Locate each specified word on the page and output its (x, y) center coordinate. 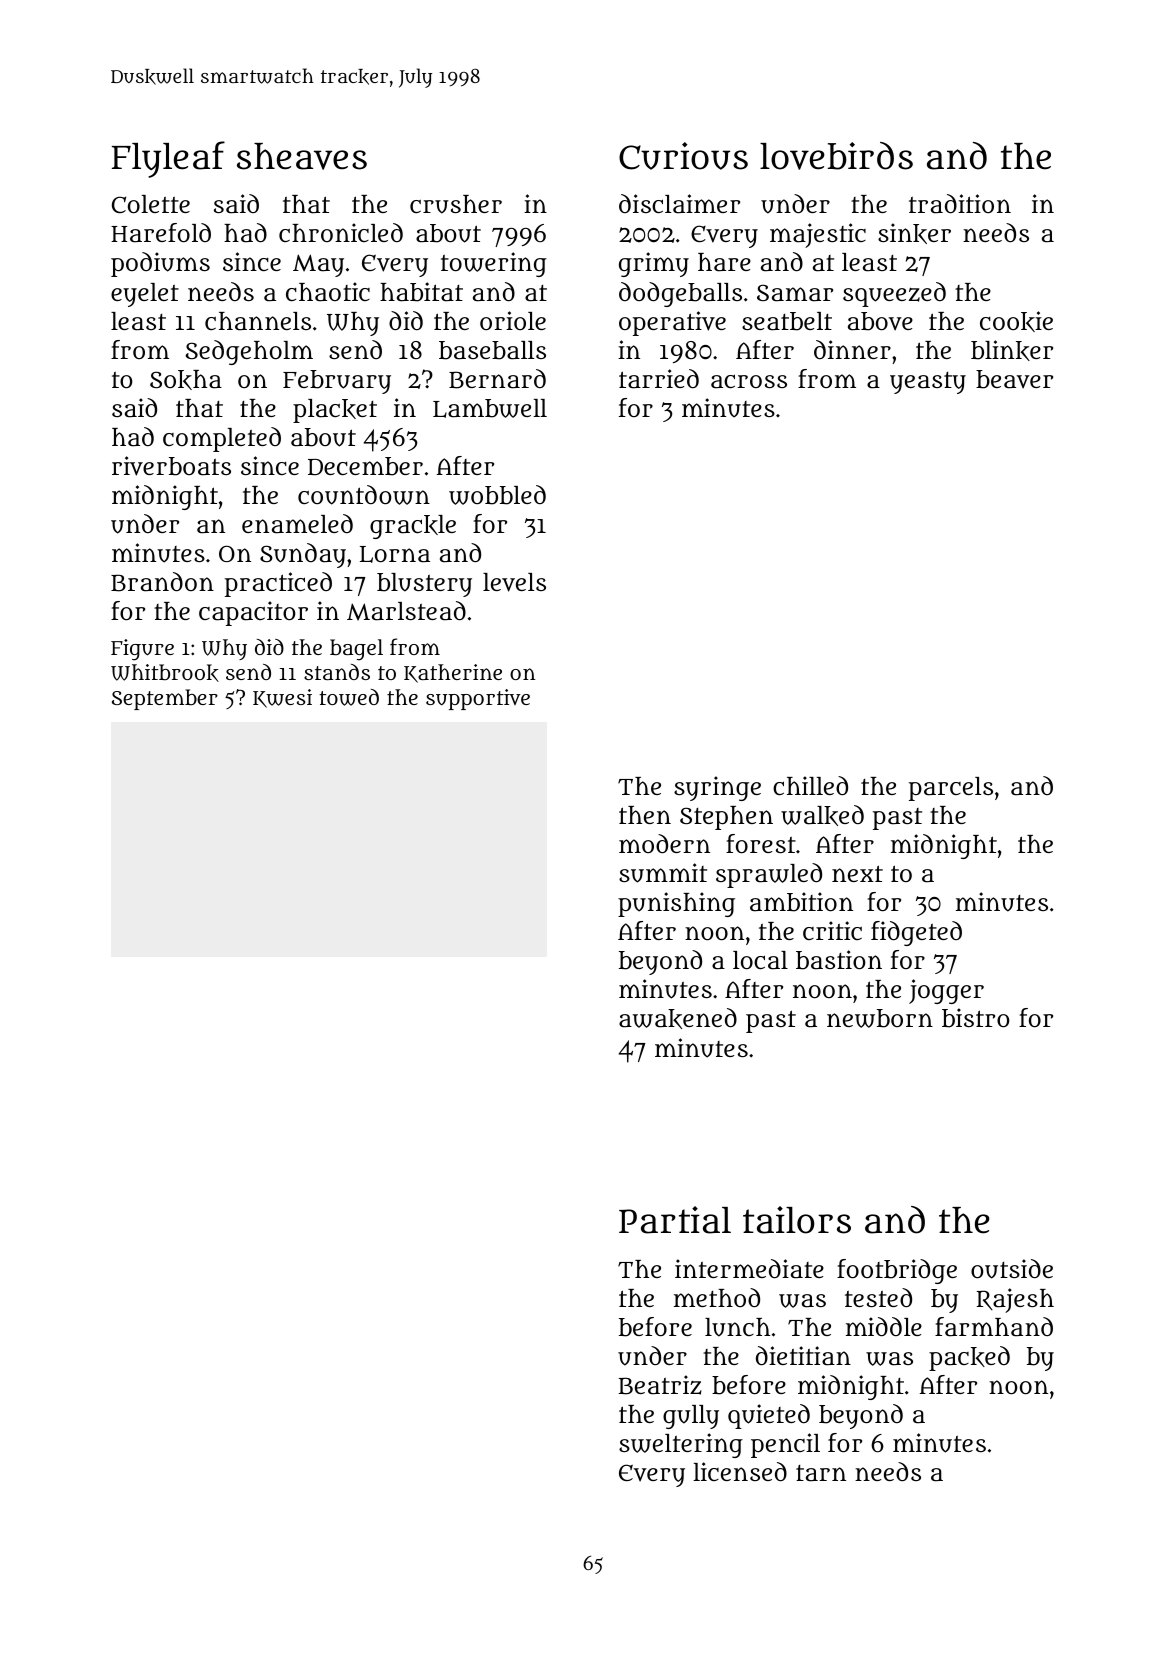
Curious (683, 156)
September (165, 699)
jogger (946, 991)
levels (514, 582)
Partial (675, 1220)
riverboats (171, 466)
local (760, 960)
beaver (1014, 379)
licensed (740, 1471)
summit (663, 873)
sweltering (681, 1445)
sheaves (302, 156)
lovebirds (836, 156)
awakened (678, 1018)
